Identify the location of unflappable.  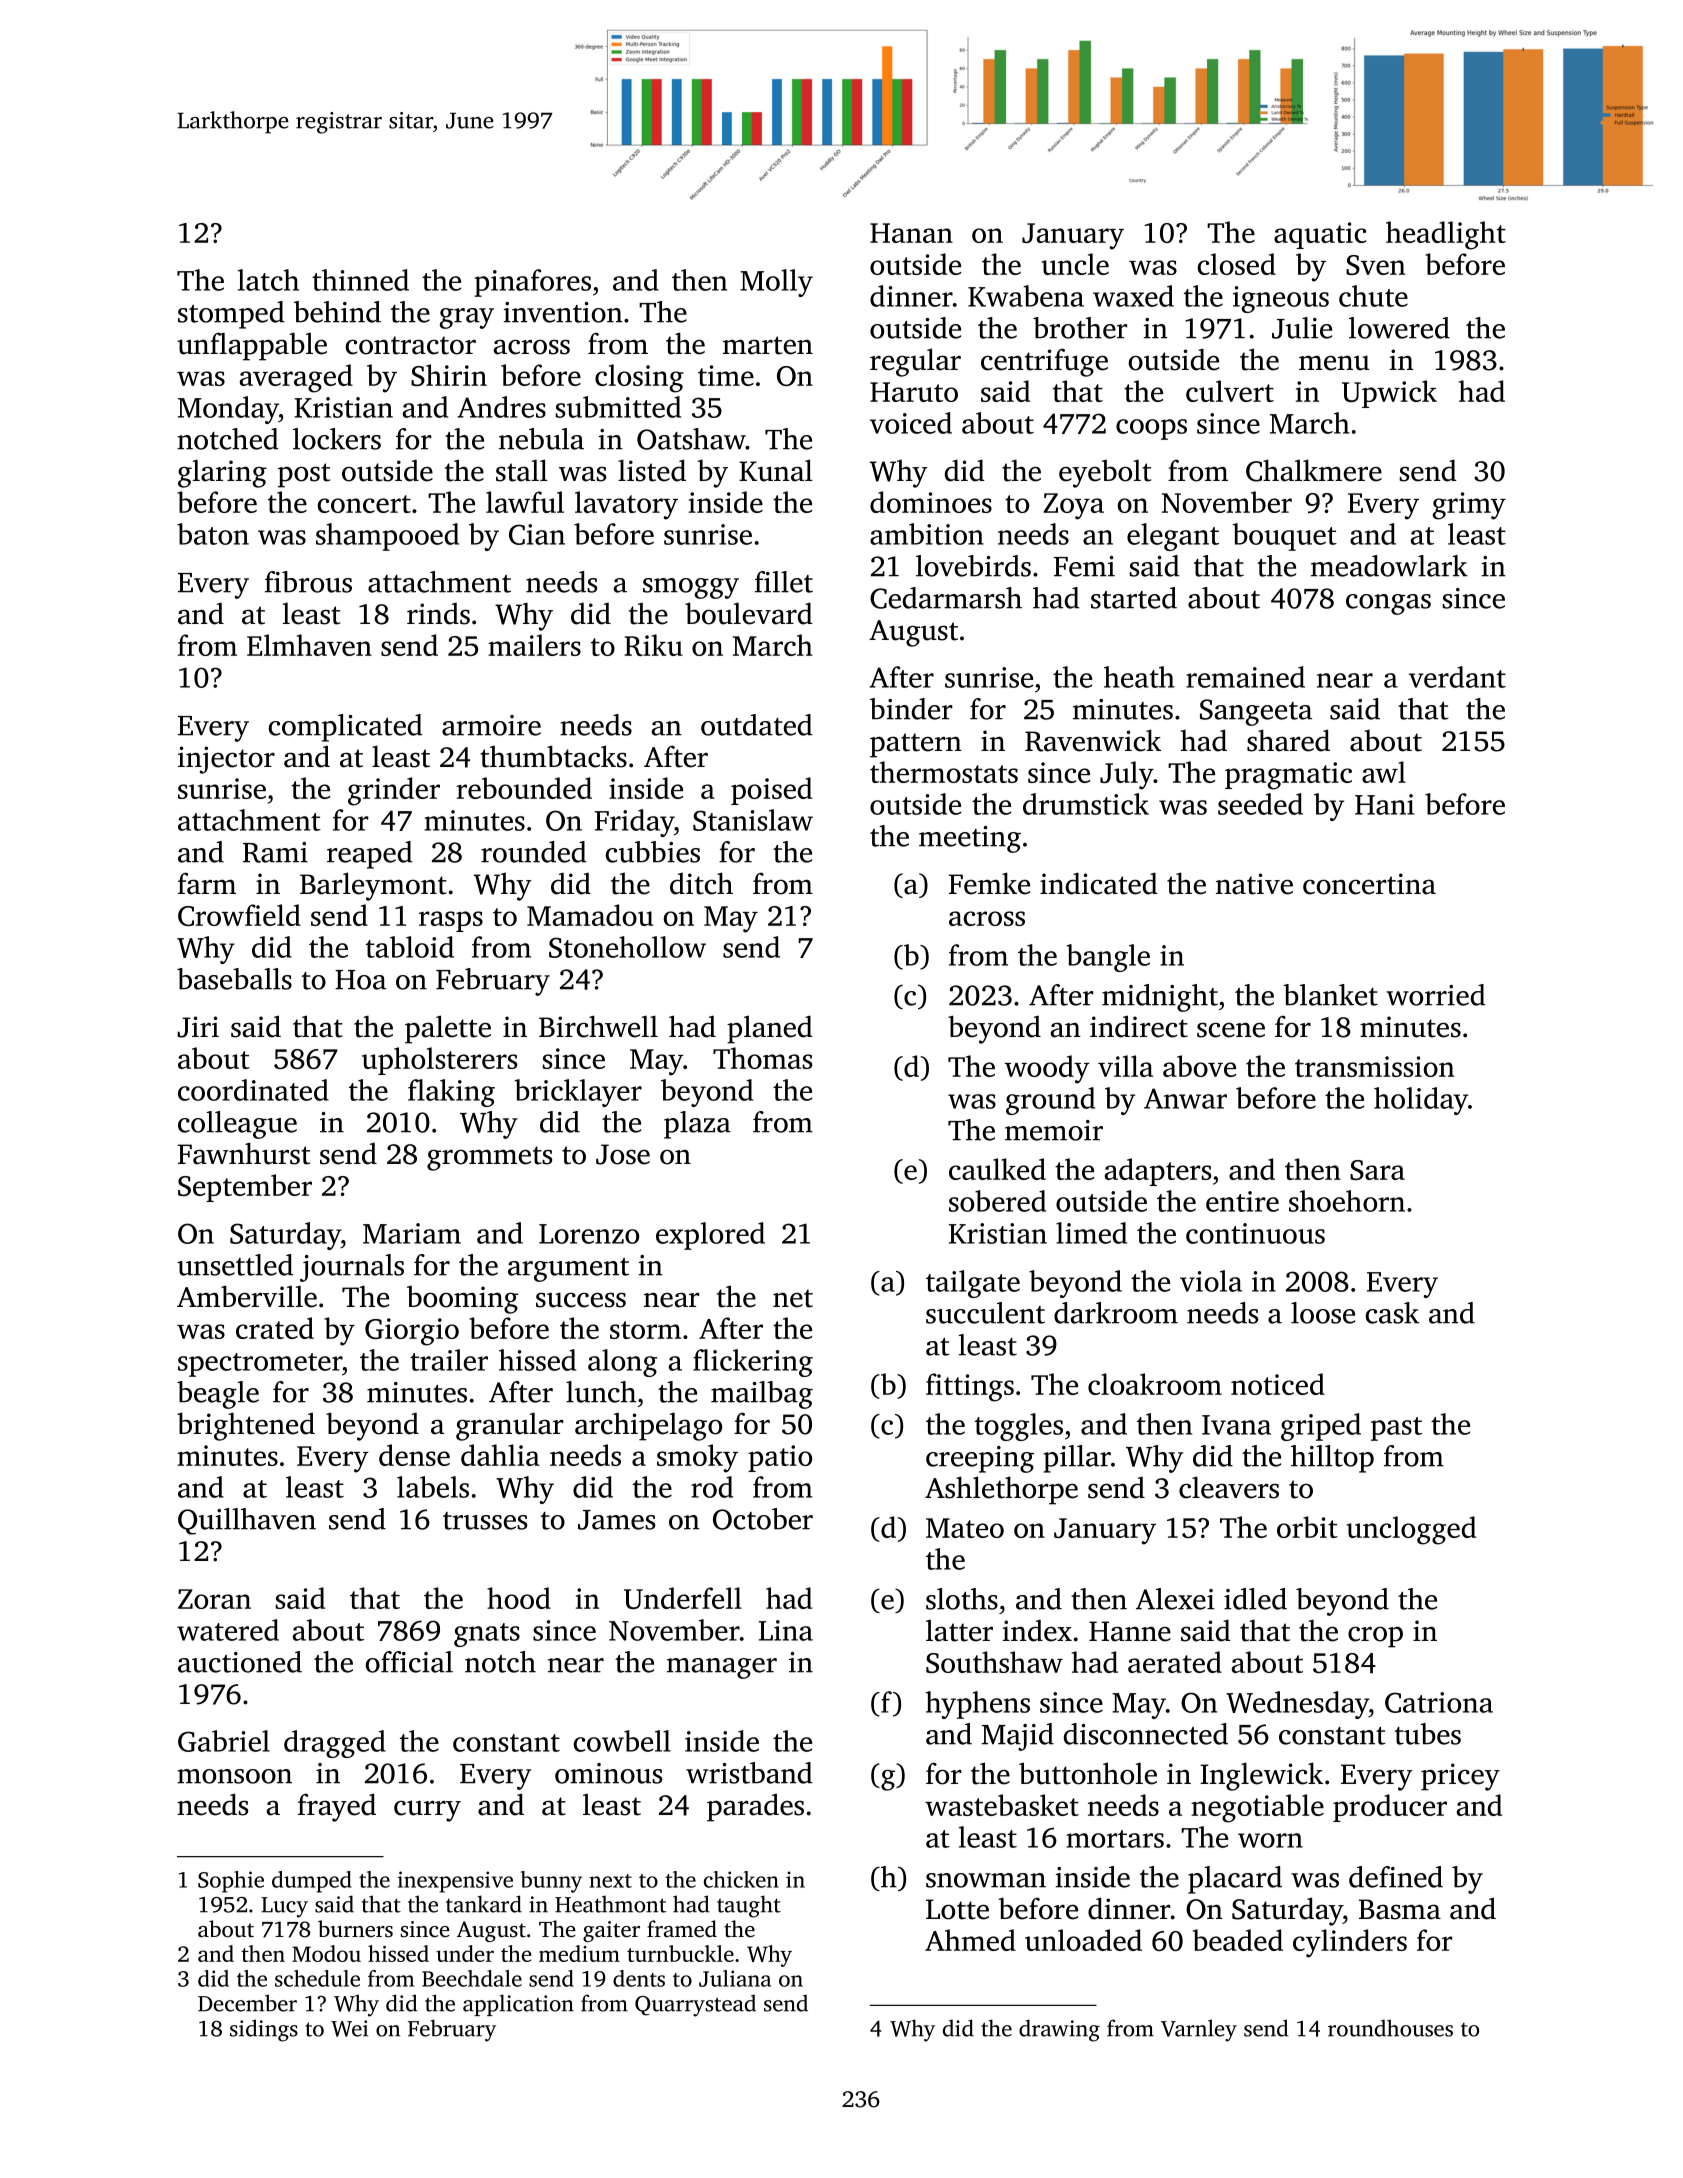
(252, 346).
